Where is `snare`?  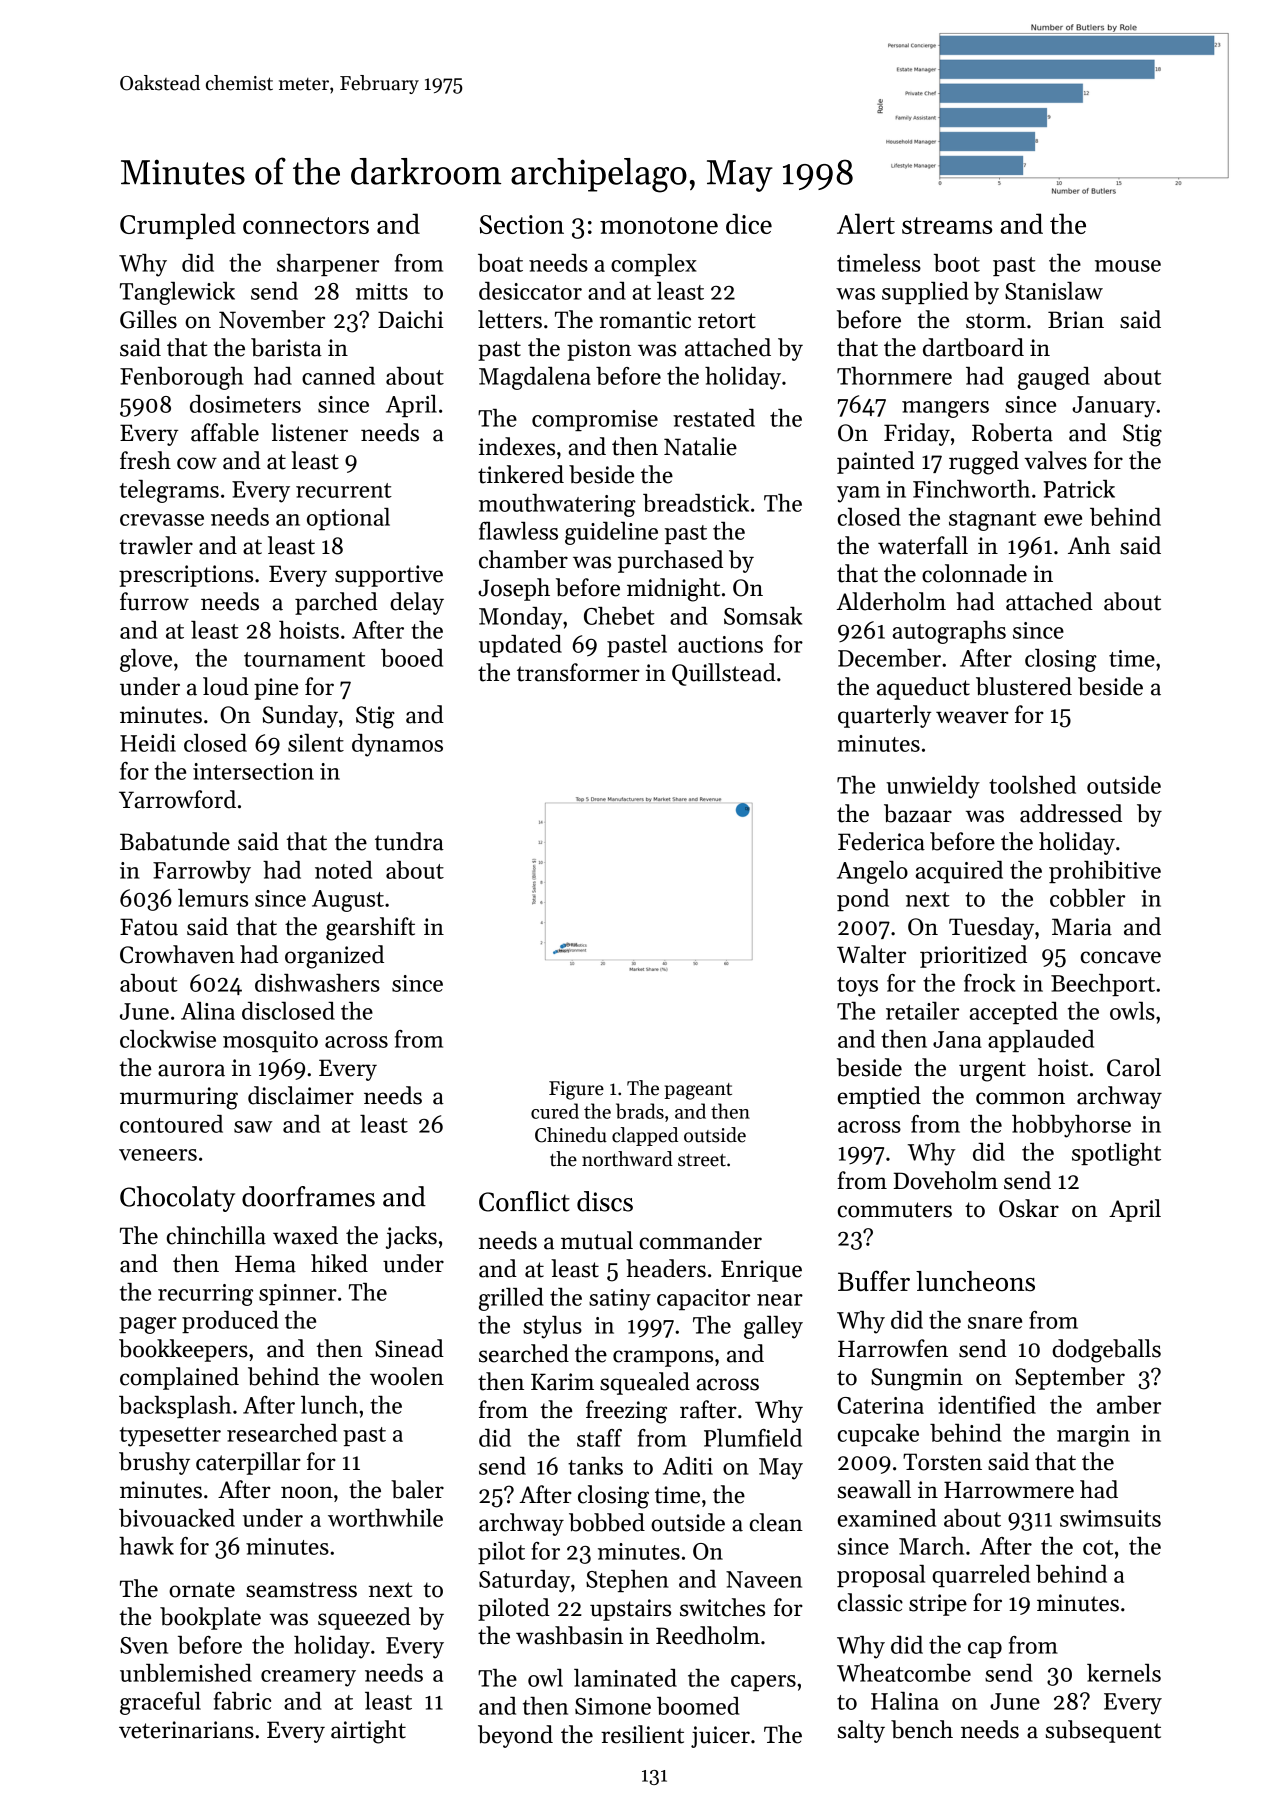
snare is located at coordinates (995, 1323).
